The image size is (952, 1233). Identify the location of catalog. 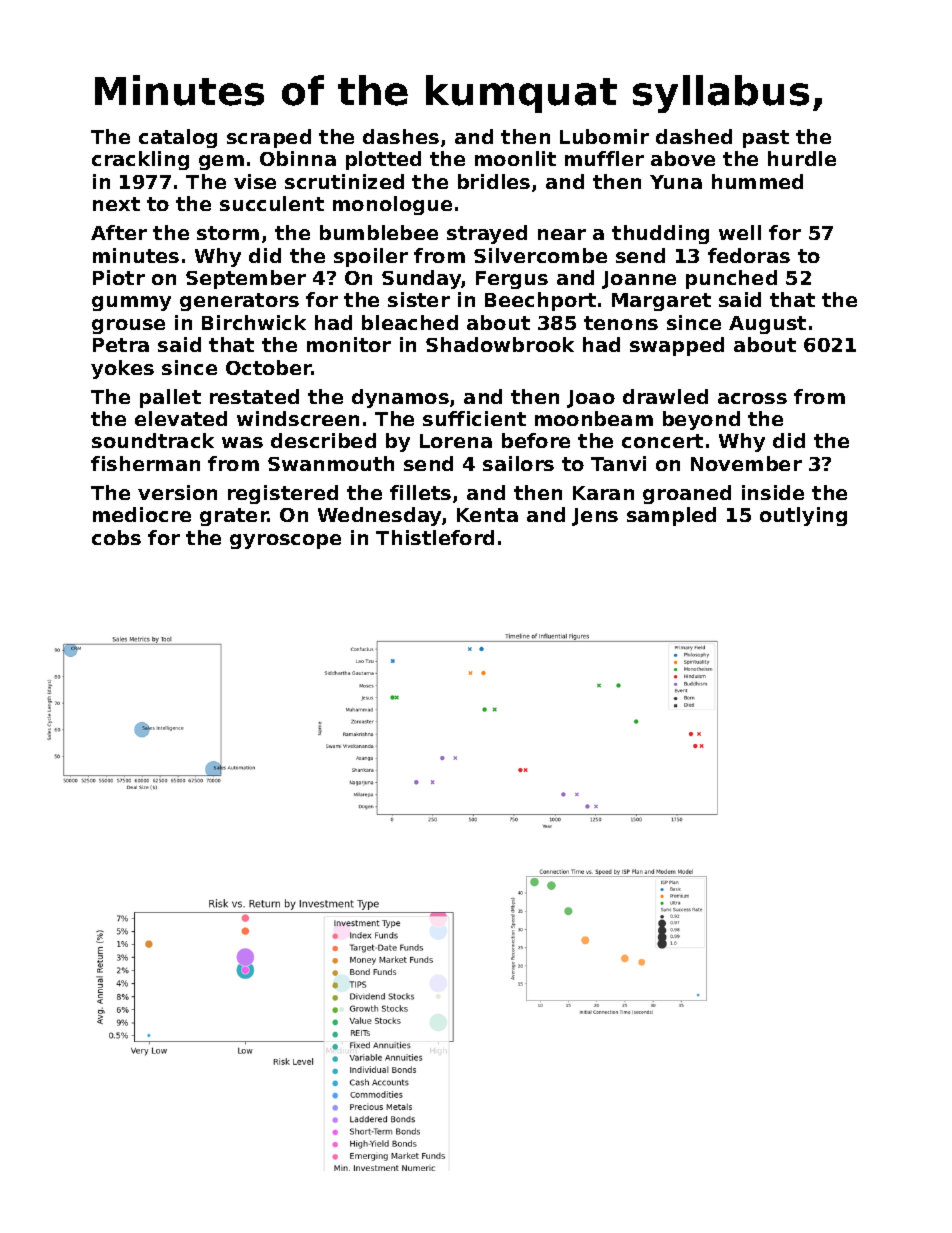
(178, 138).
